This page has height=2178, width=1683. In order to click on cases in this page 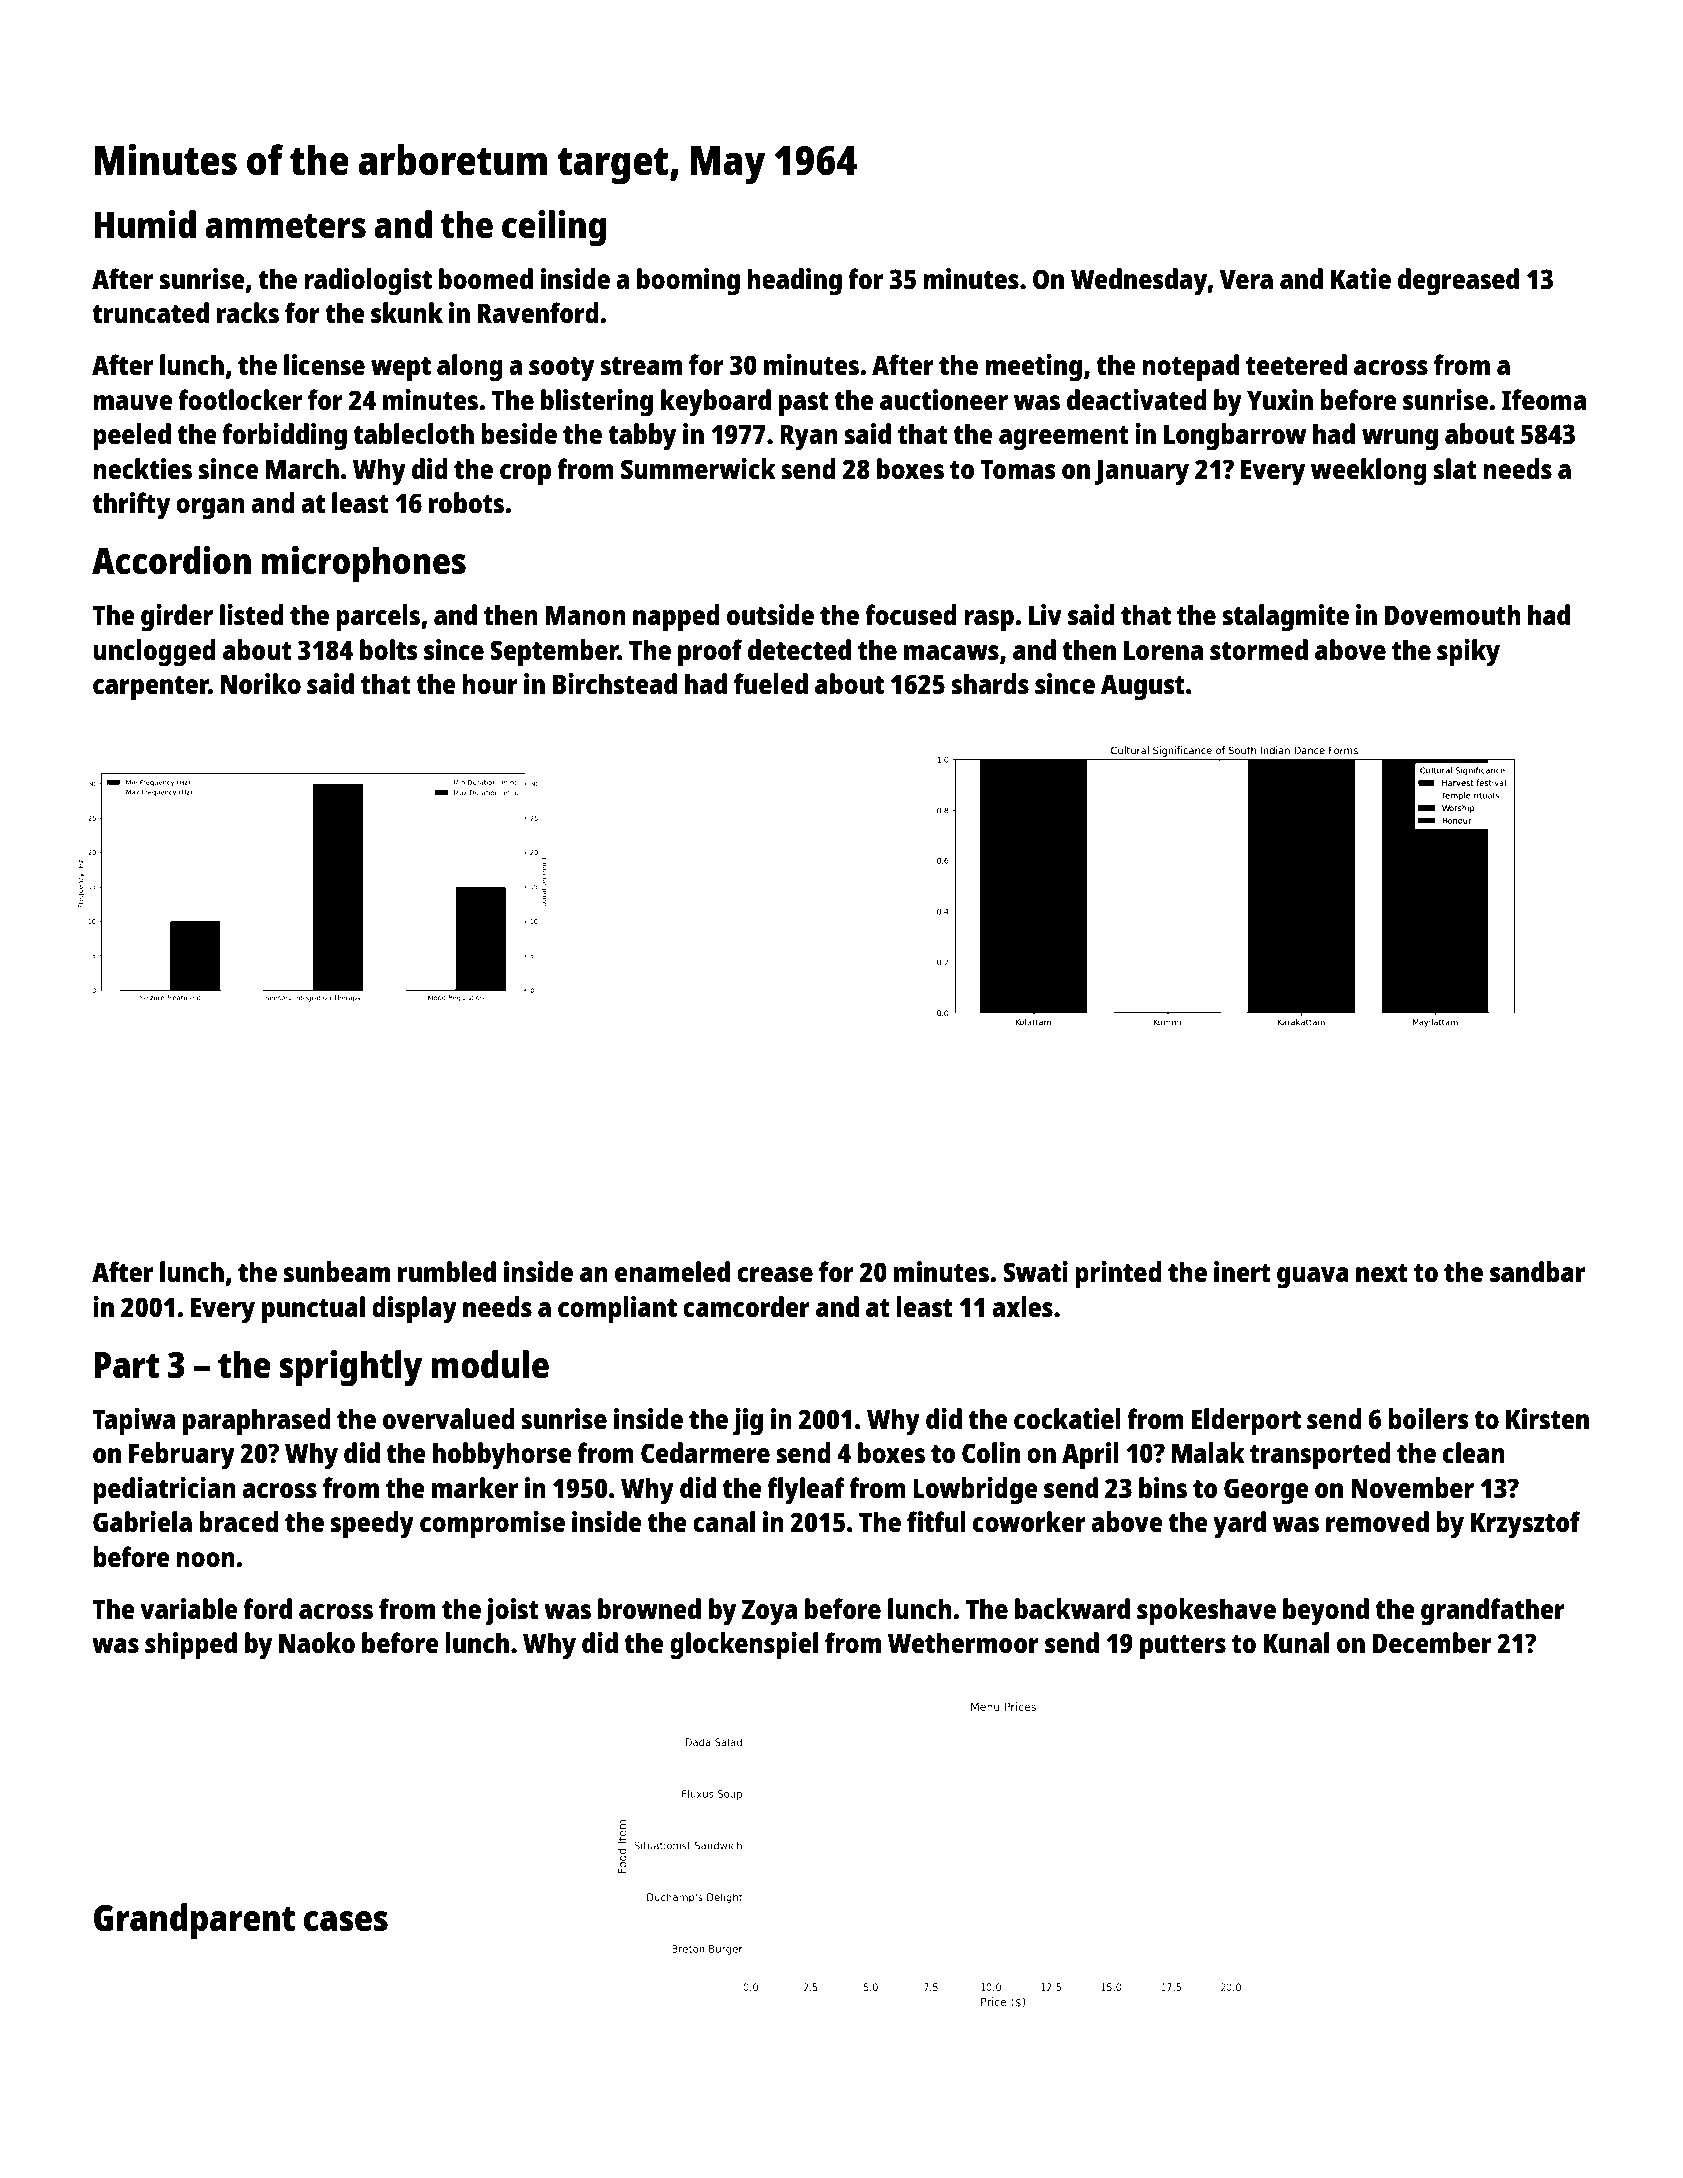, I will do `click(346, 1921)`.
